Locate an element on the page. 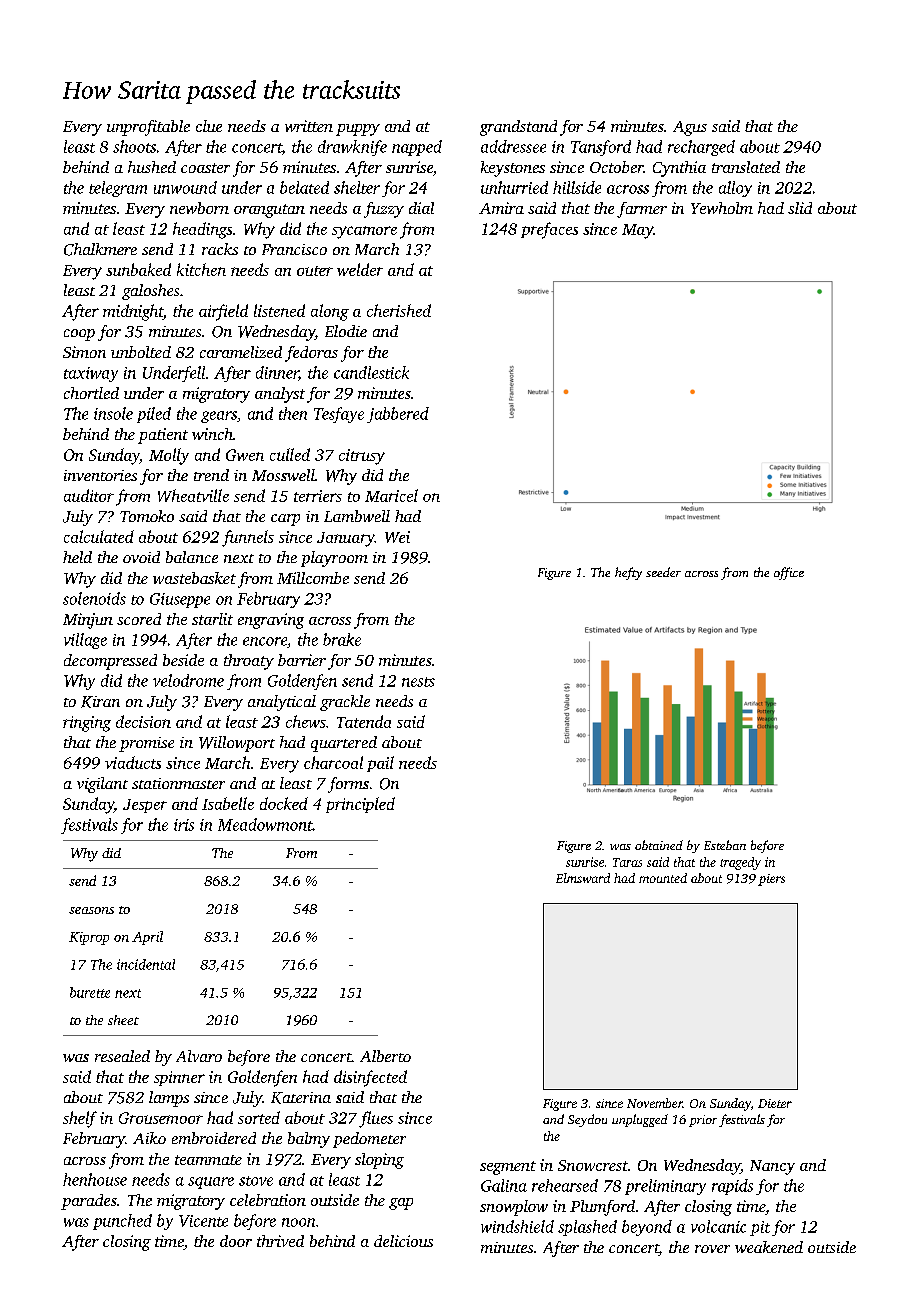 Image resolution: width=924 pixels, height=1308 pixels. grandstand is located at coordinates (518, 128).
